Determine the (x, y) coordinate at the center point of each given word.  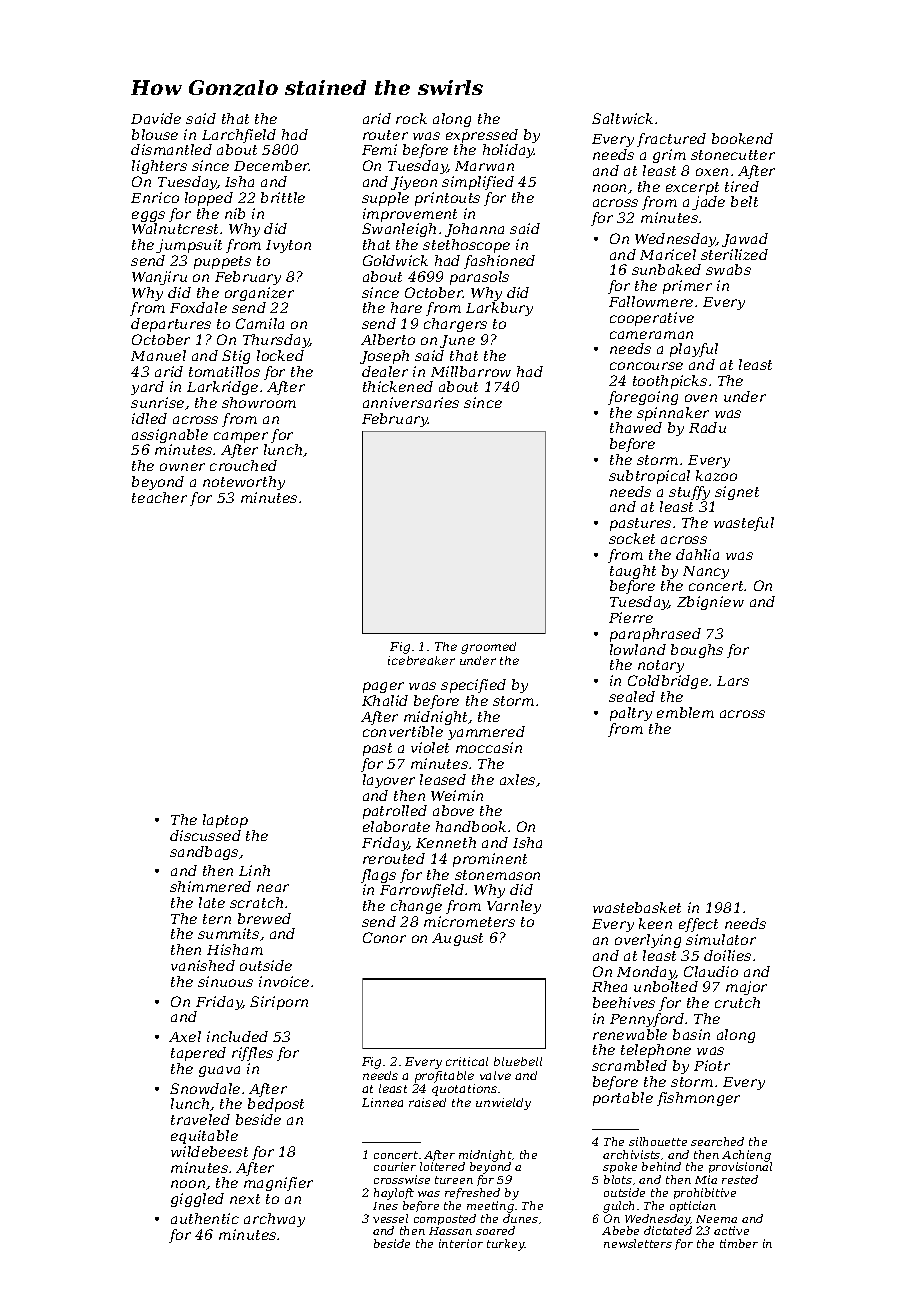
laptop (225, 821)
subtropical (649, 477)
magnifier (278, 1184)
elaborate (396, 826)
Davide (156, 118)
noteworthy (244, 483)
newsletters (638, 1243)
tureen (454, 1180)
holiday (509, 151)
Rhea (609, 986)
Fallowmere (651, 301)
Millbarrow (471, 371)
